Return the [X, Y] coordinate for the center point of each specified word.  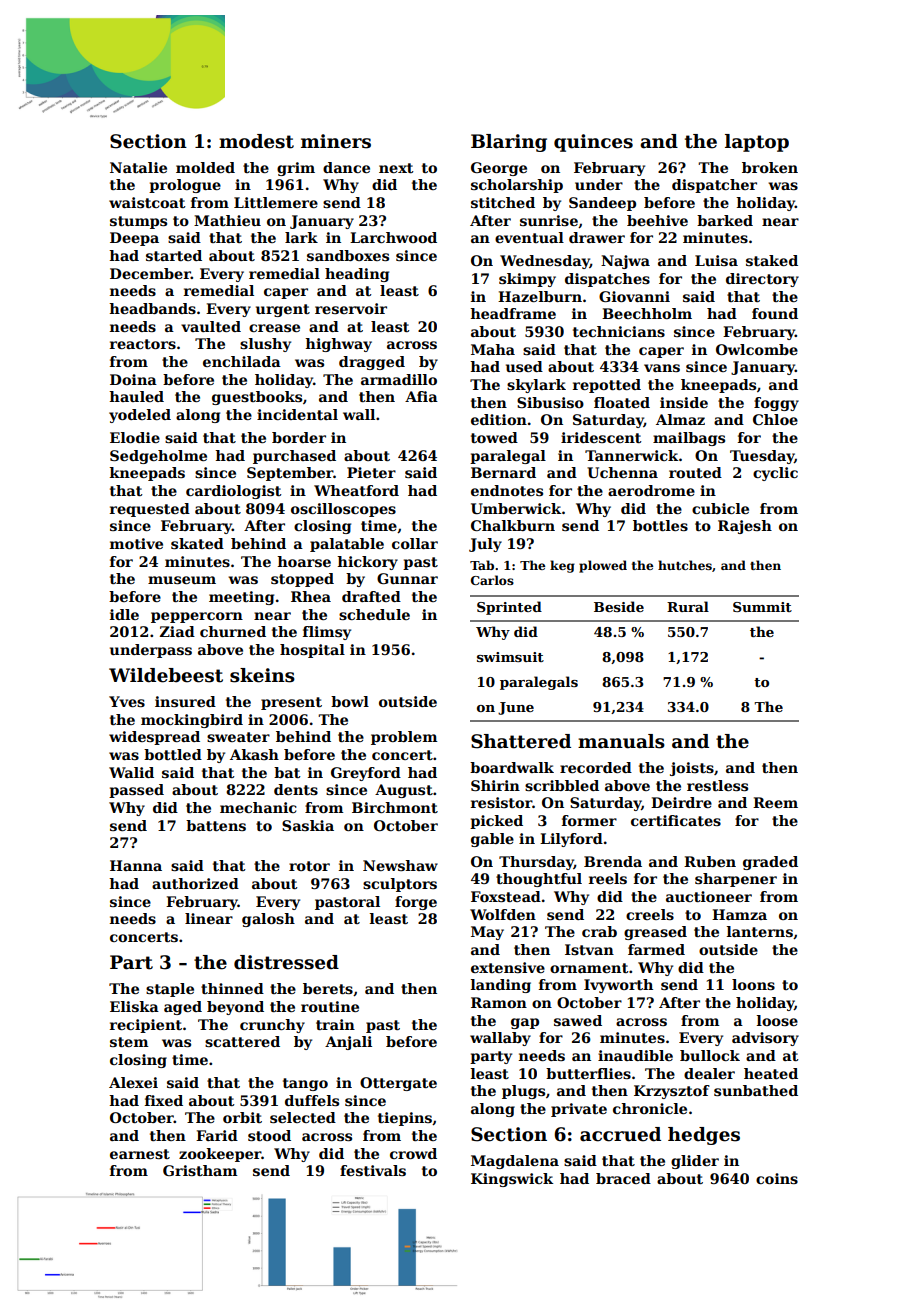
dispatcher [714, 186]
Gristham [200, 1170]
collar [415, 543]
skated [197, 543]
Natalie [138, 167]
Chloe [775, 419]
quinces [593, 143]
